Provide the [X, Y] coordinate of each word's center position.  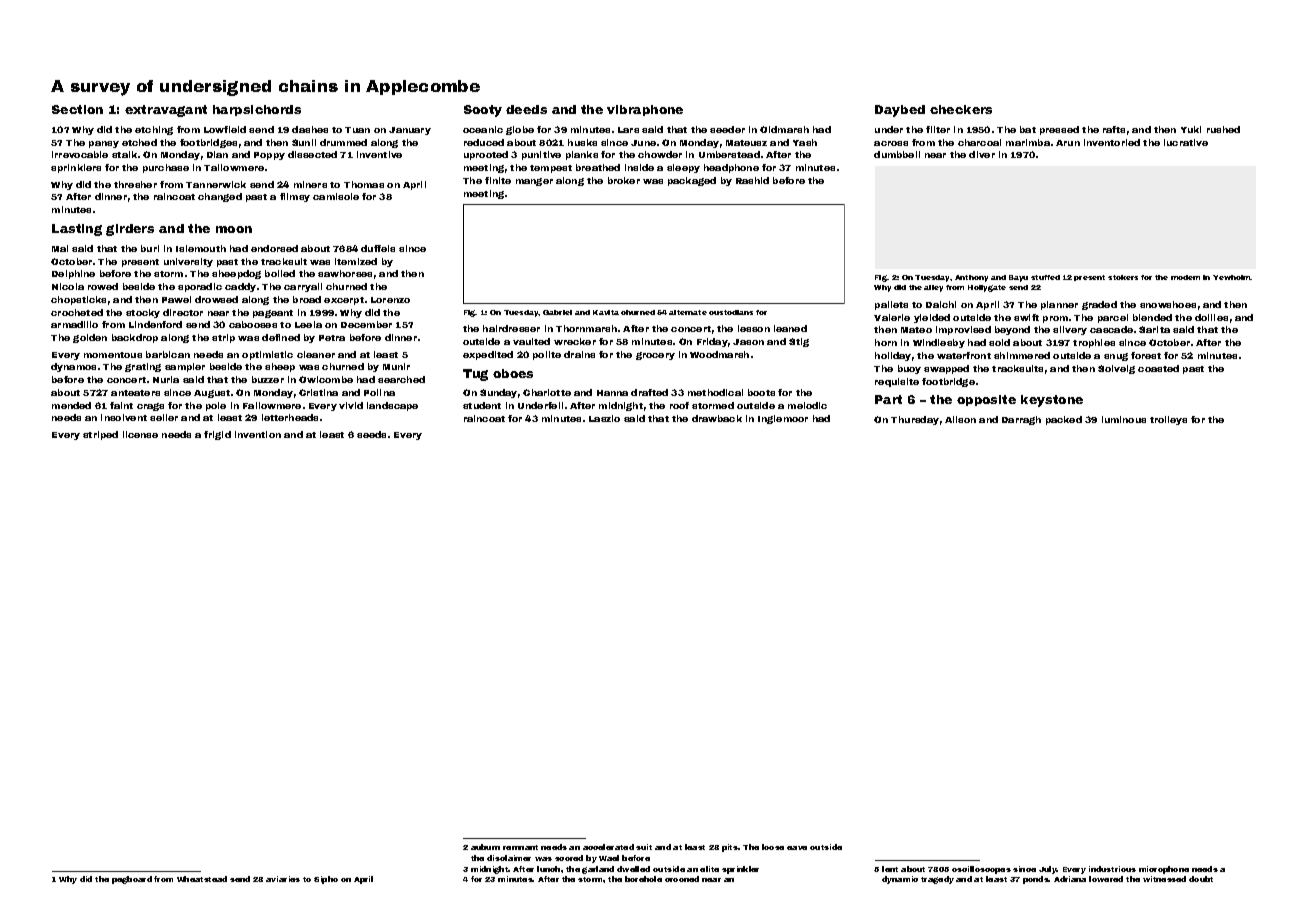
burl [150, 248]
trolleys [1168, 420]
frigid [217, 435]
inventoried [1112, 142]
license [140, 434]
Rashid [752, 180]
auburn [485, 847]
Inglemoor [783, 419]
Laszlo [604, 418]
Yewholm [1232, 277]
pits [730, 848]
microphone [1164, 870]
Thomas [364, 184]
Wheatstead [202, 879]
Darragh [1021, 420]
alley [933, 288]
